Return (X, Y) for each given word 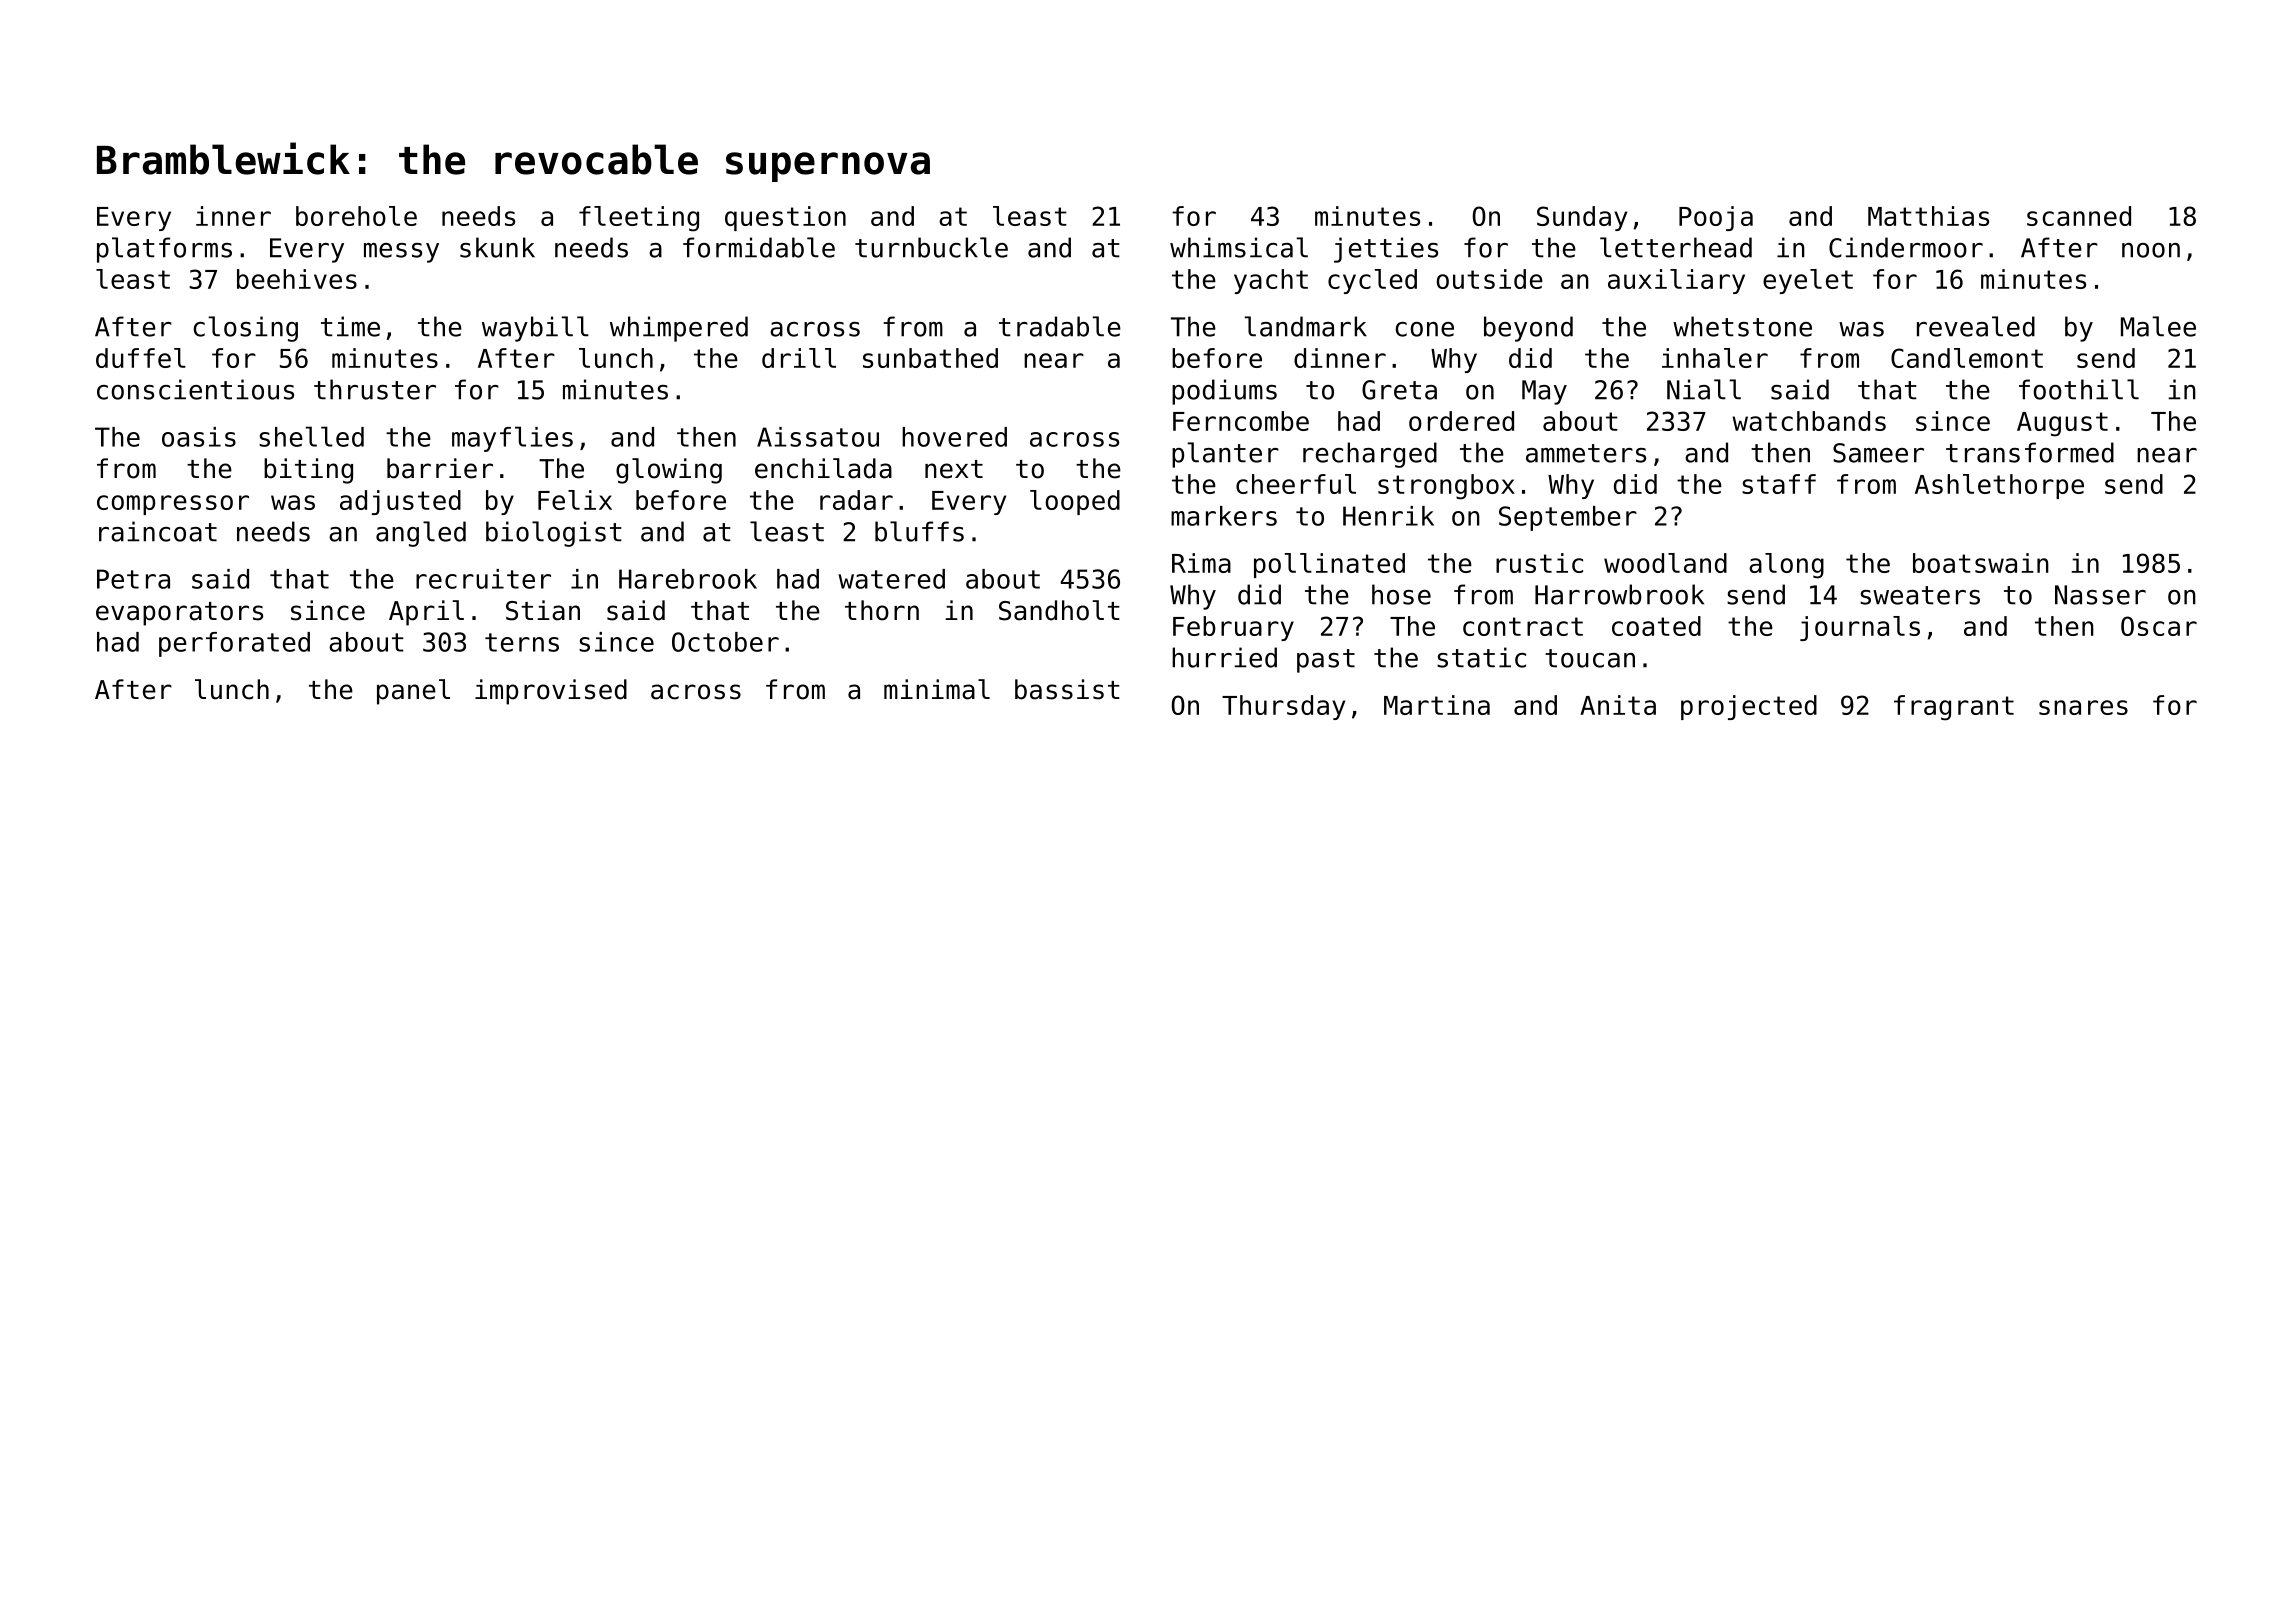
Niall (1704, 389)
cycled (1372, 281)
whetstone (1742, 326)
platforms (164, 250)
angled (421, 534)
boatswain (1981, 563)
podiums (1224, 392)
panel (413, 692)
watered (891, 579)
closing (245, 329)
